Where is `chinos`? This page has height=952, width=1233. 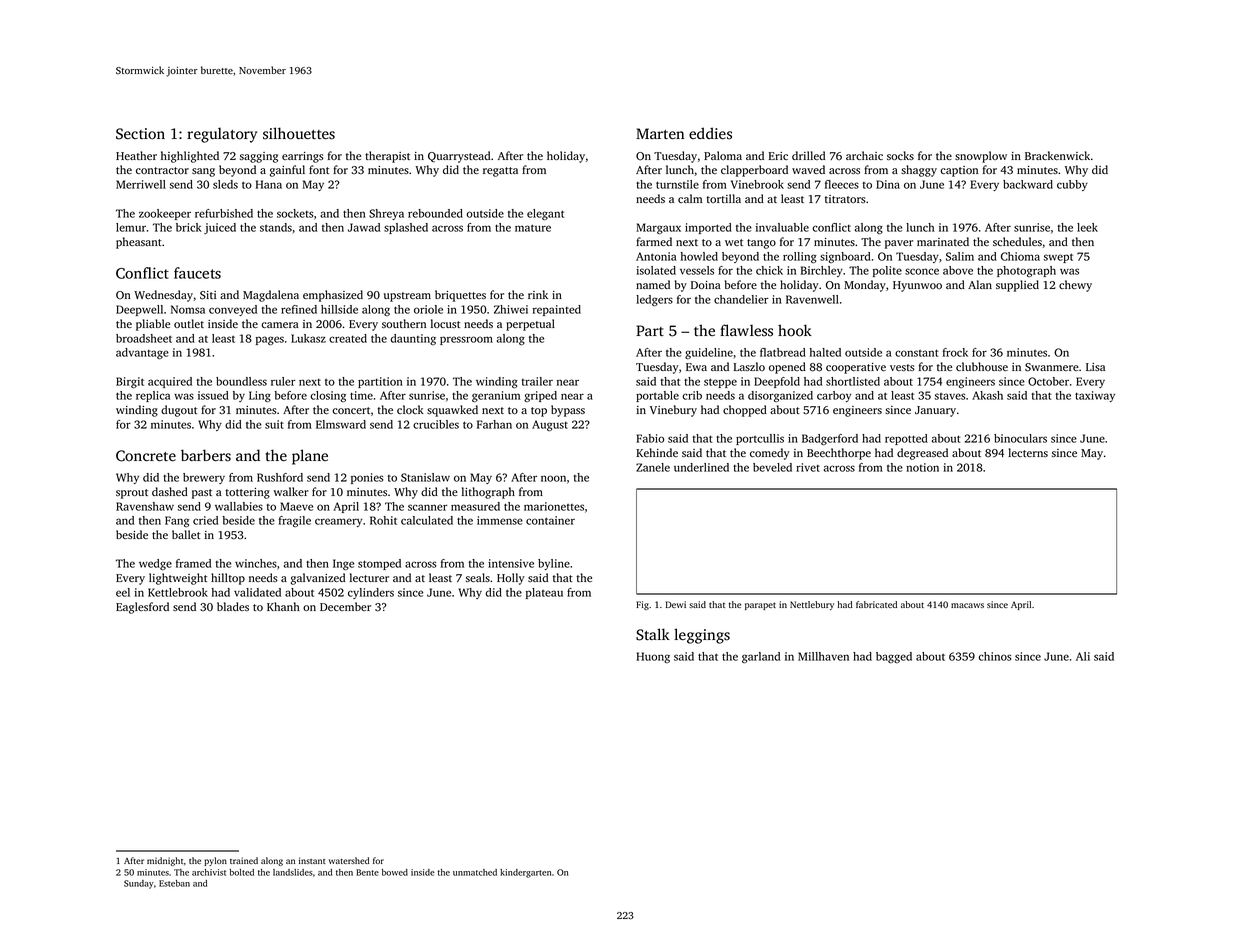 chinos is located at coordinates (994, 656).
